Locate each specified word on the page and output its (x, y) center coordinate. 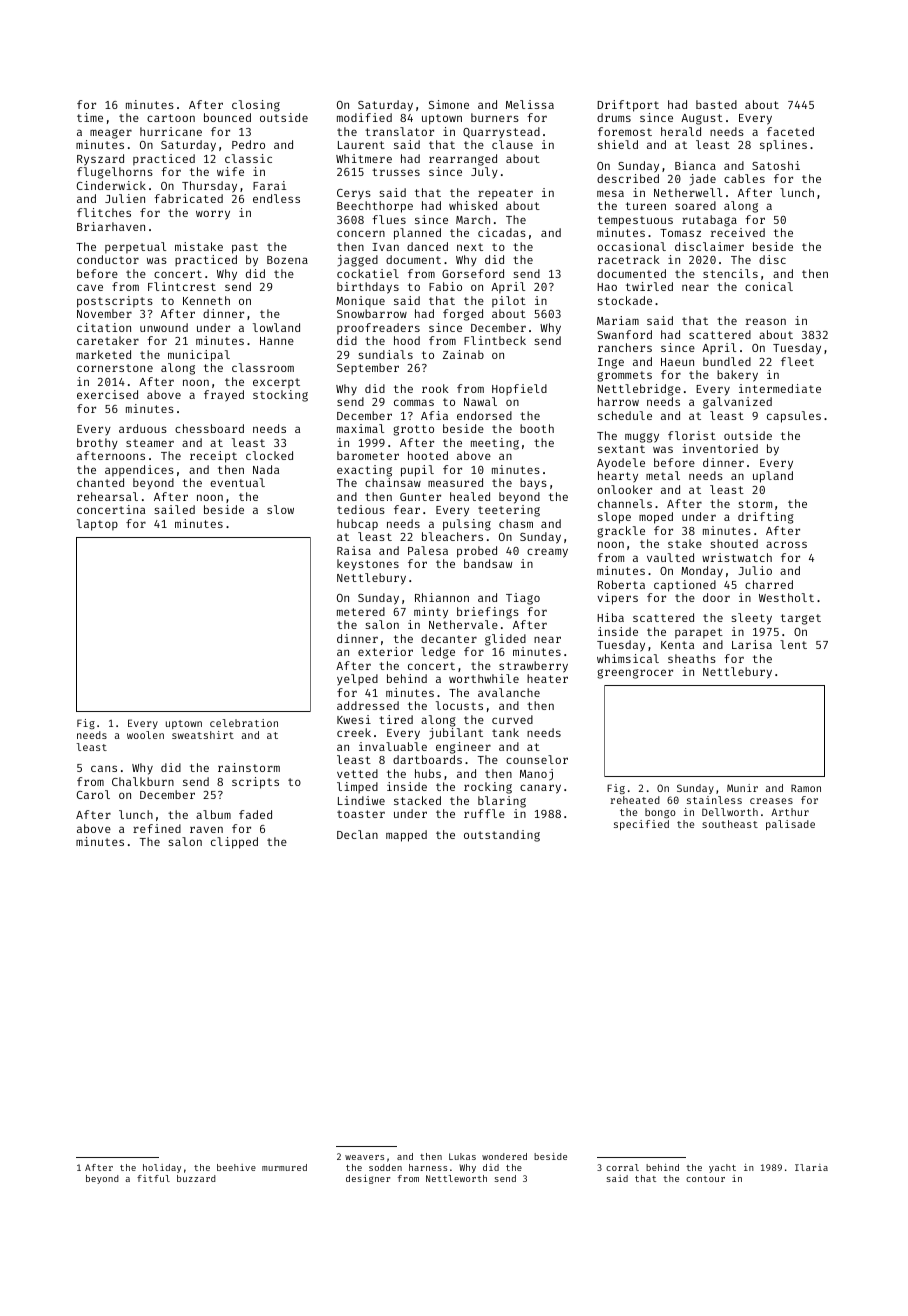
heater (547, 678)
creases (771, 801)
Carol (93, 794)
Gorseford (473, 273)
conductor (108, 259)
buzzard (196, 1178)
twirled (649, 286)
